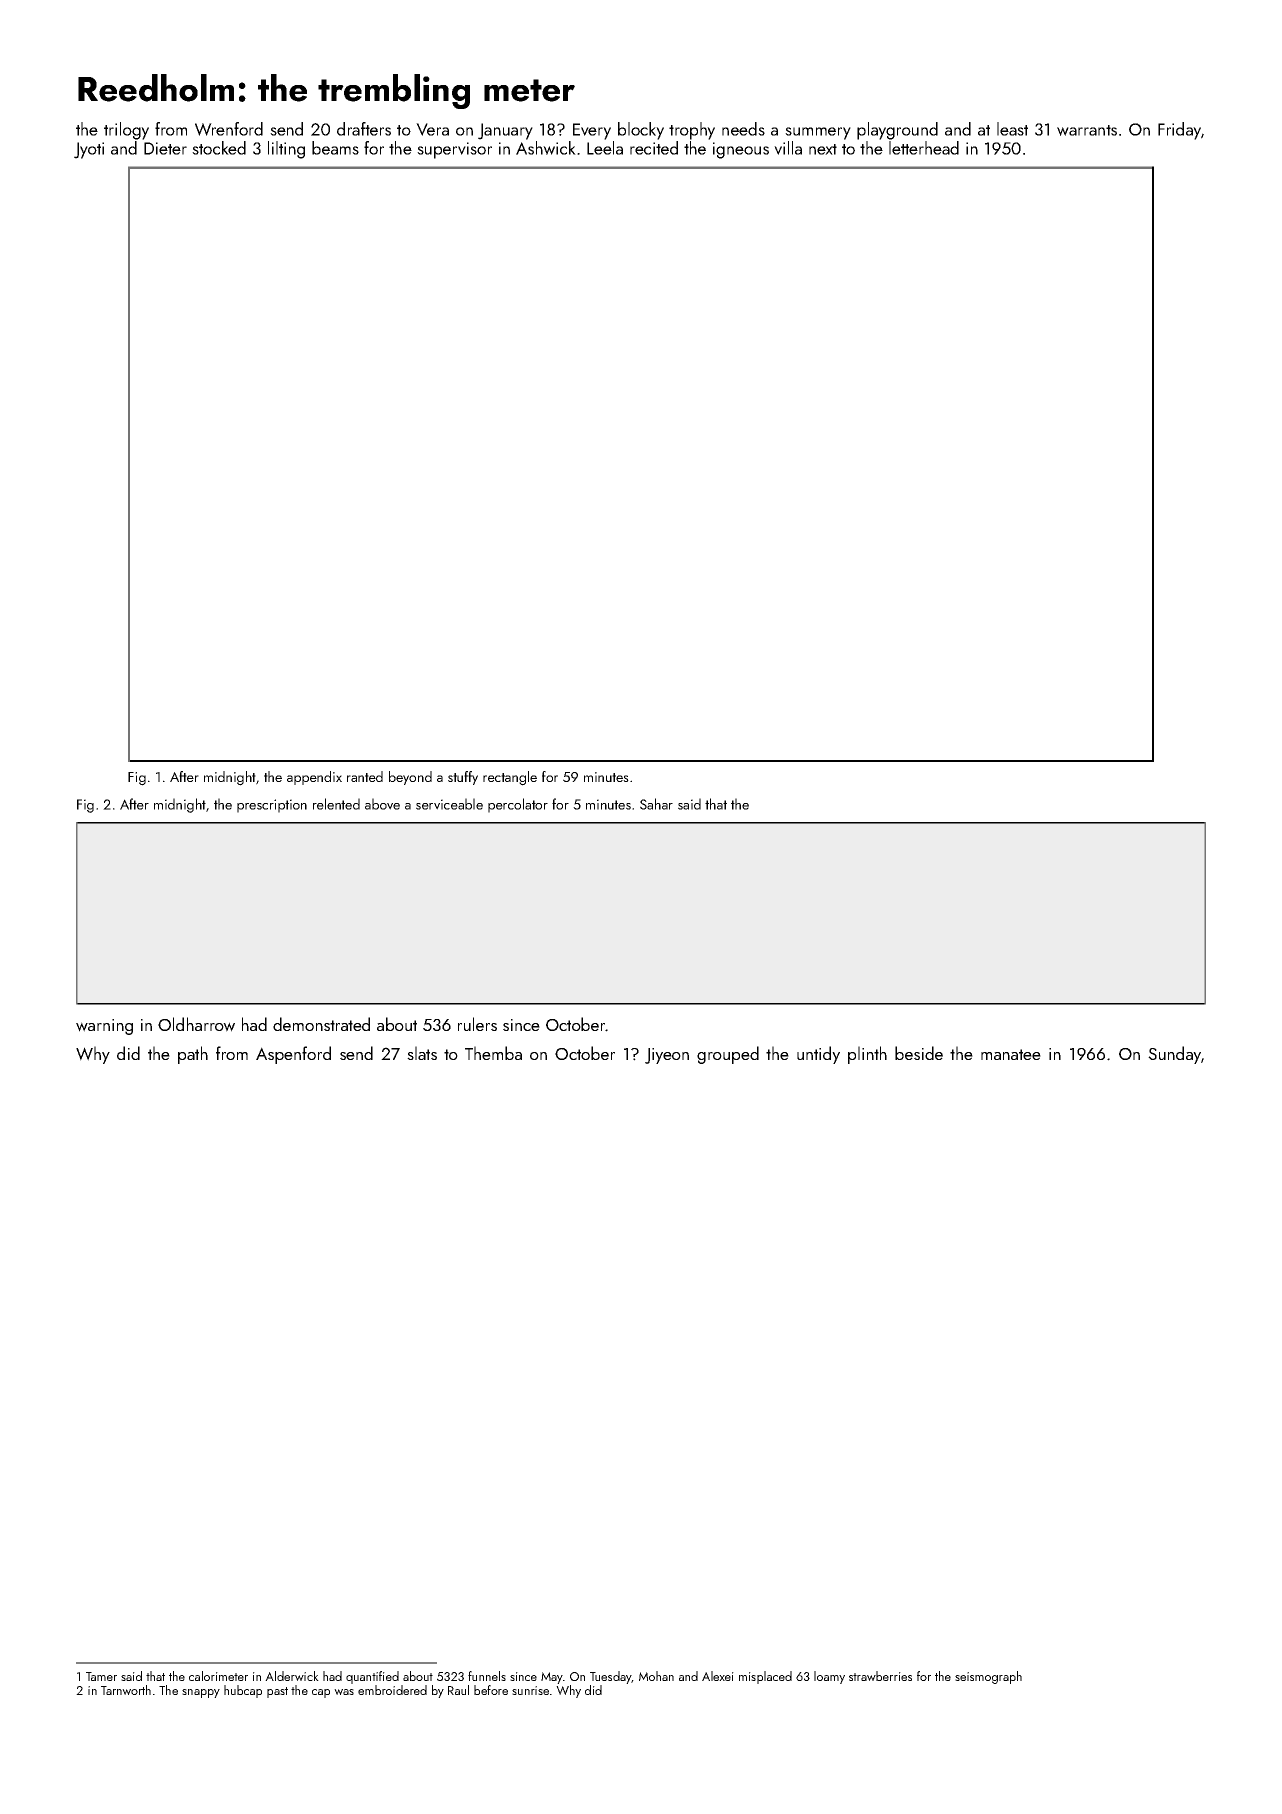 The image size is (1282, 1814). I want to click on stuffy, so click(463, 778).
